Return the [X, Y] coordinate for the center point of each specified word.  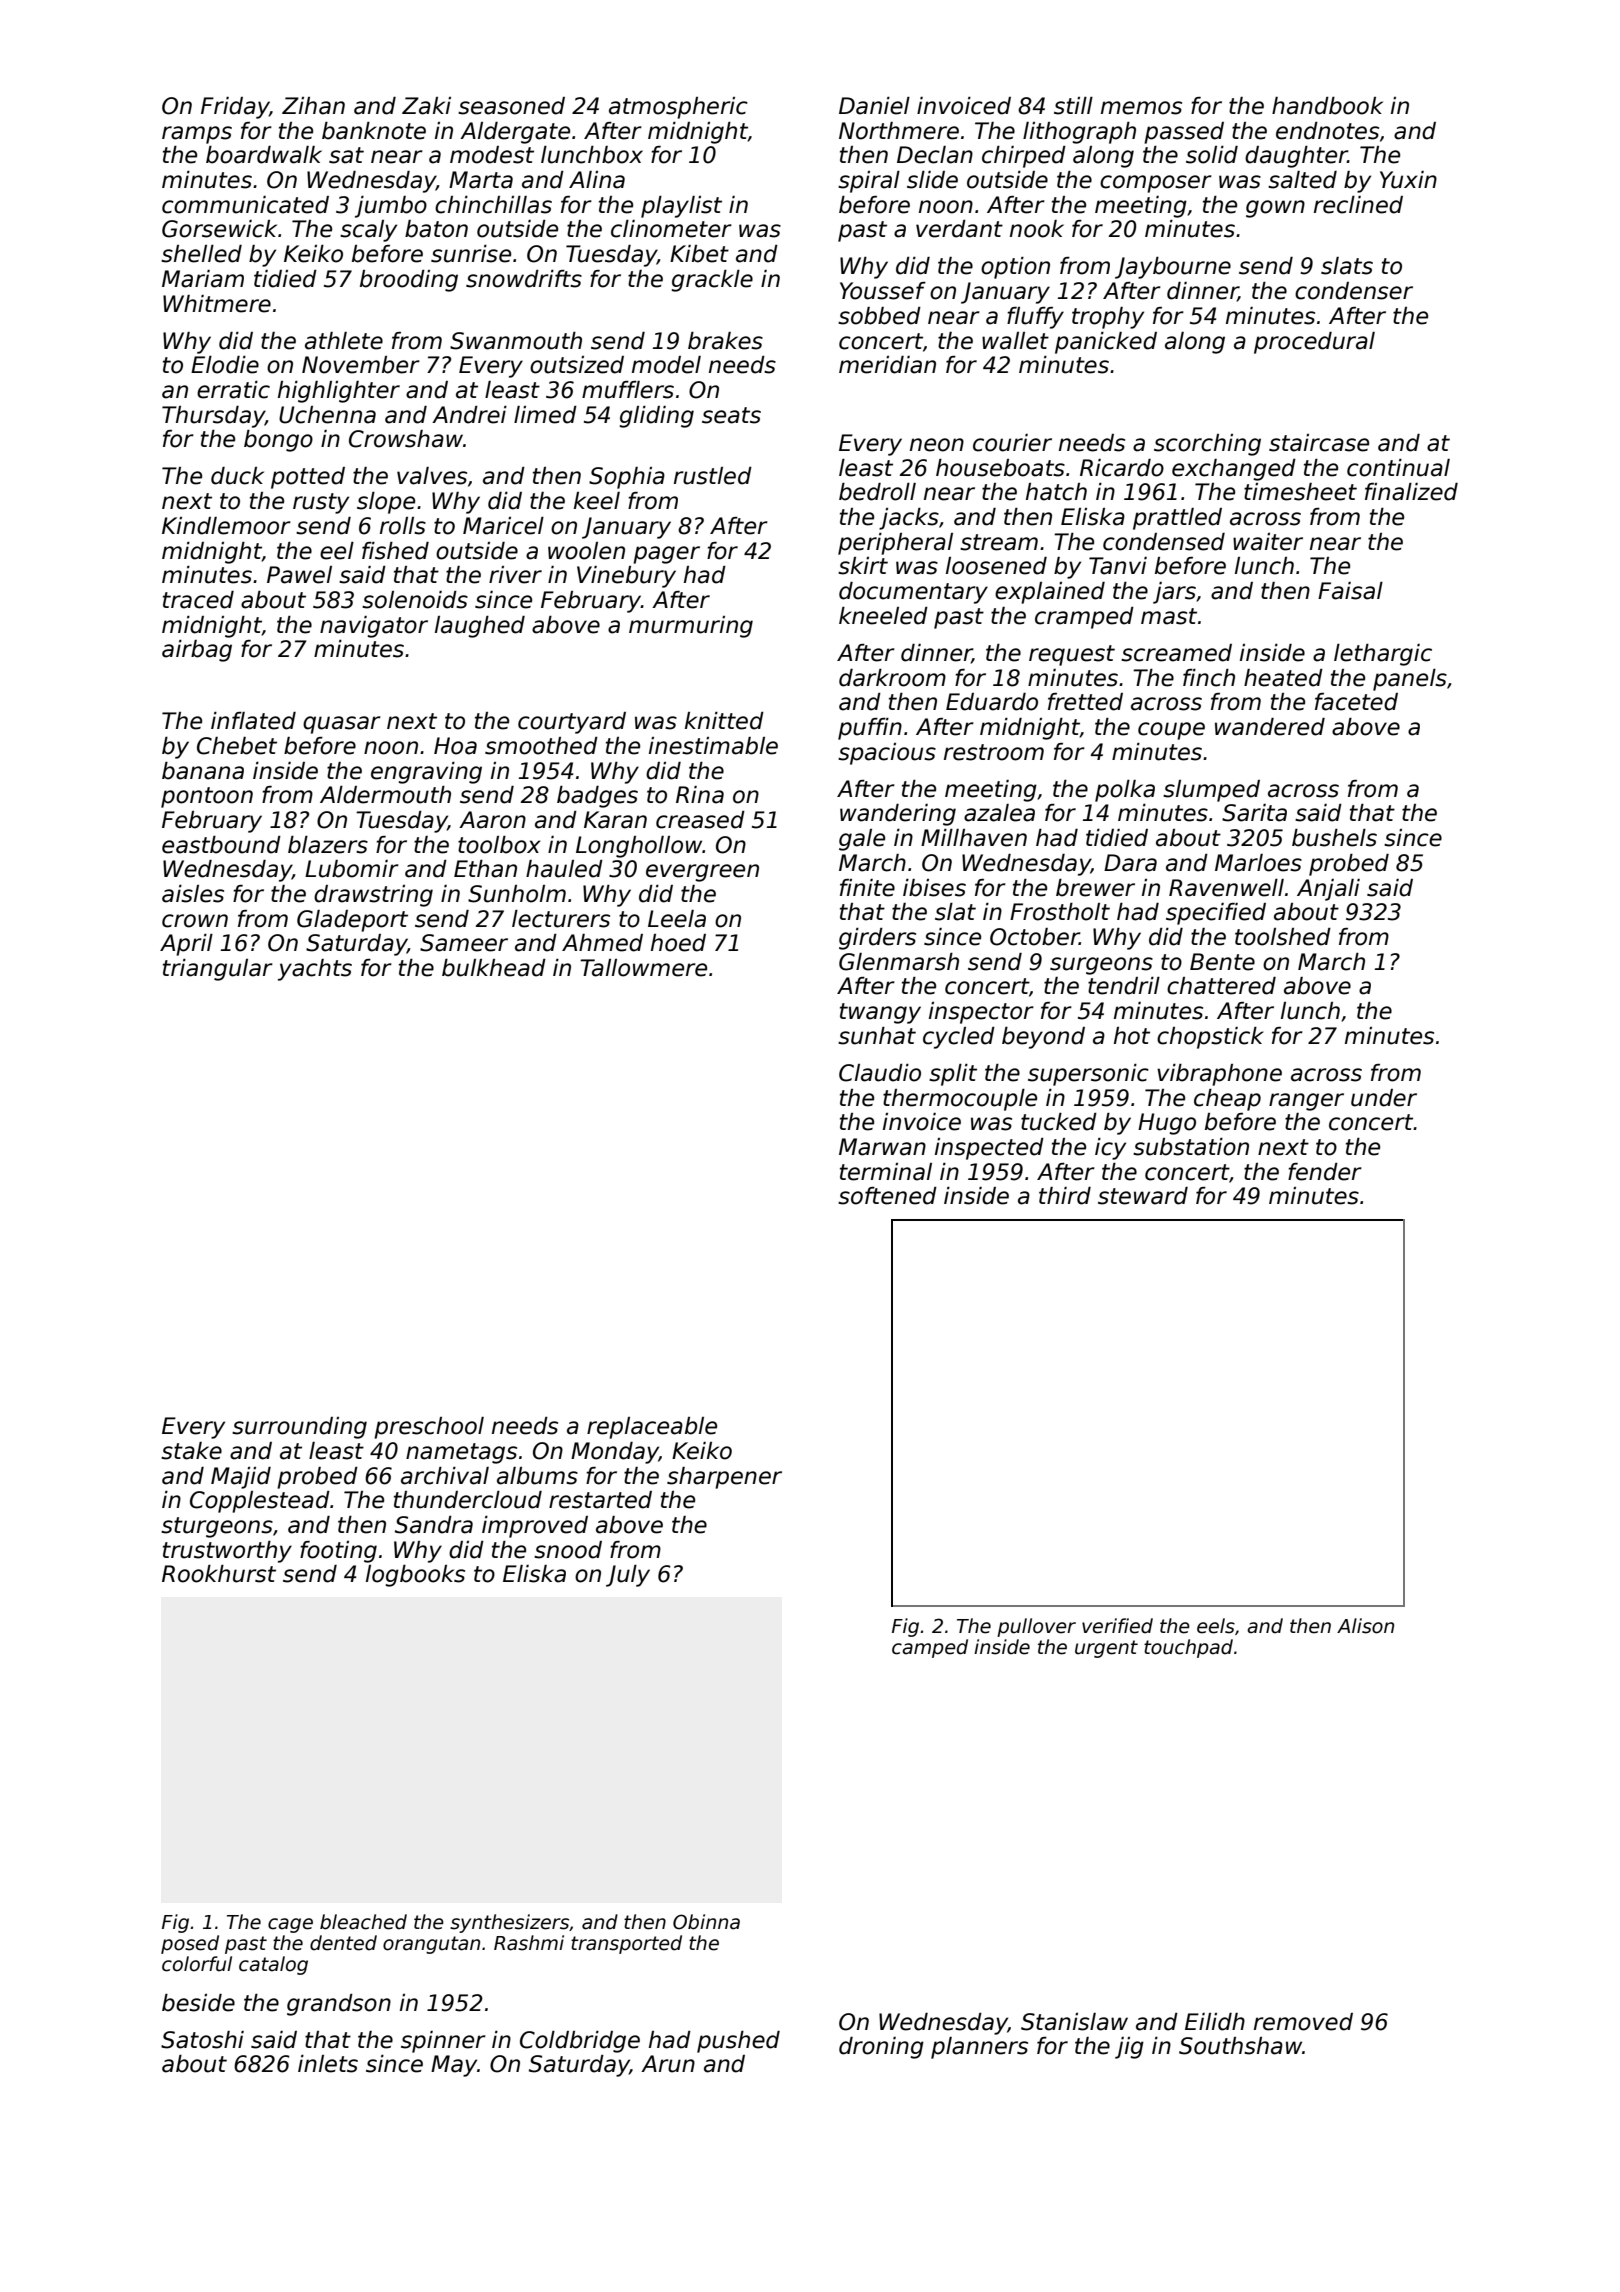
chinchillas [493, 205]
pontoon [207, 797]
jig [1129, 2048]
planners [979, 2048]
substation [1191, 1147]
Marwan [882, 1147]
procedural [1314, 343]
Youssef [883, 291]
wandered [1270, 727]
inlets [328, 2064]
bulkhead [494, 968]
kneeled [883, 616]
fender [1325, 1172]
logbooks [415, 1576]
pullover [1036, 1627]
